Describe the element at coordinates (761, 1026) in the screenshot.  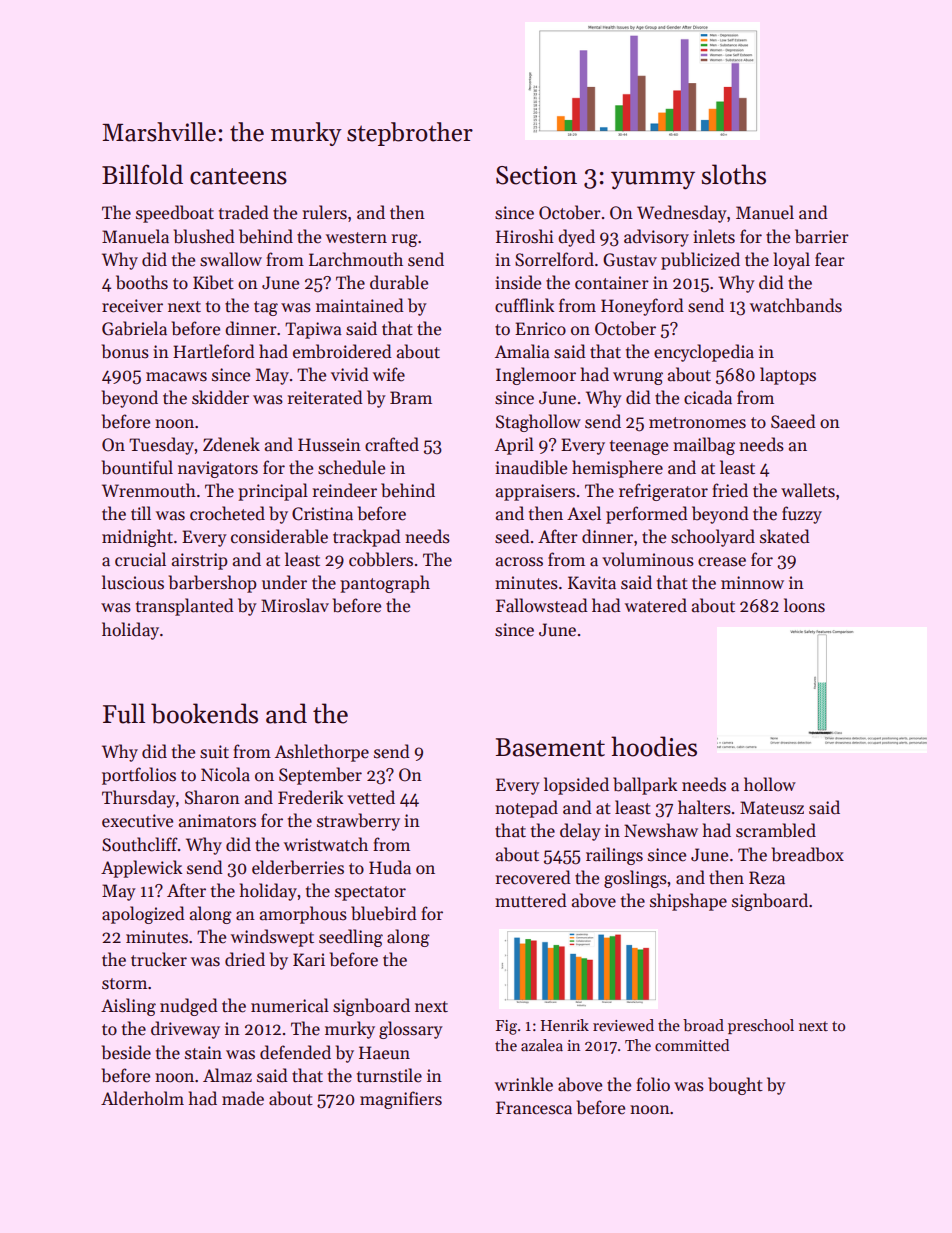
I see `preschool` at that location.
